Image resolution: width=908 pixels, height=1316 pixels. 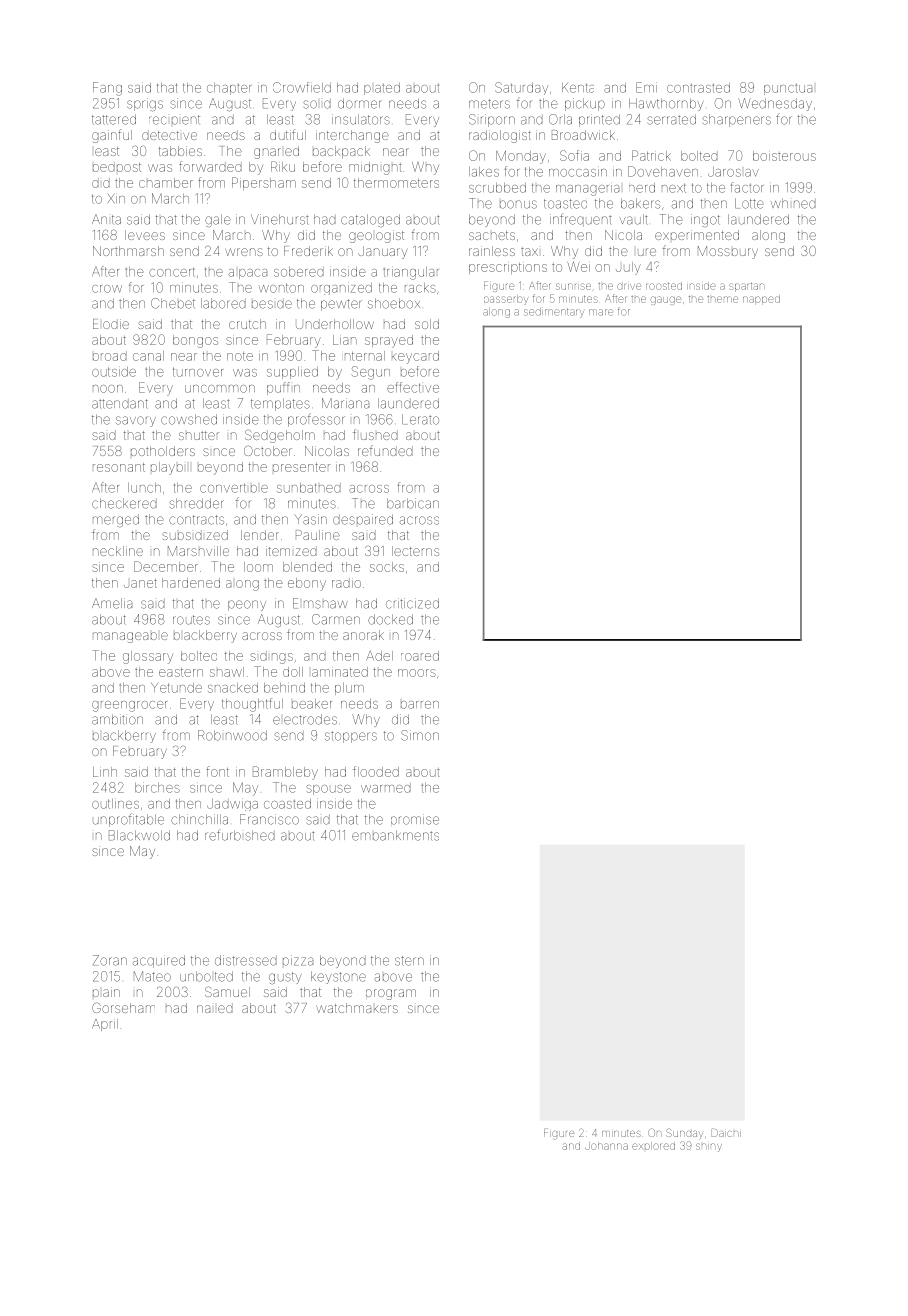 What do you see at coordinates (376, 236) in the image?
I see `geologist` at bounding box center [376, 236].
